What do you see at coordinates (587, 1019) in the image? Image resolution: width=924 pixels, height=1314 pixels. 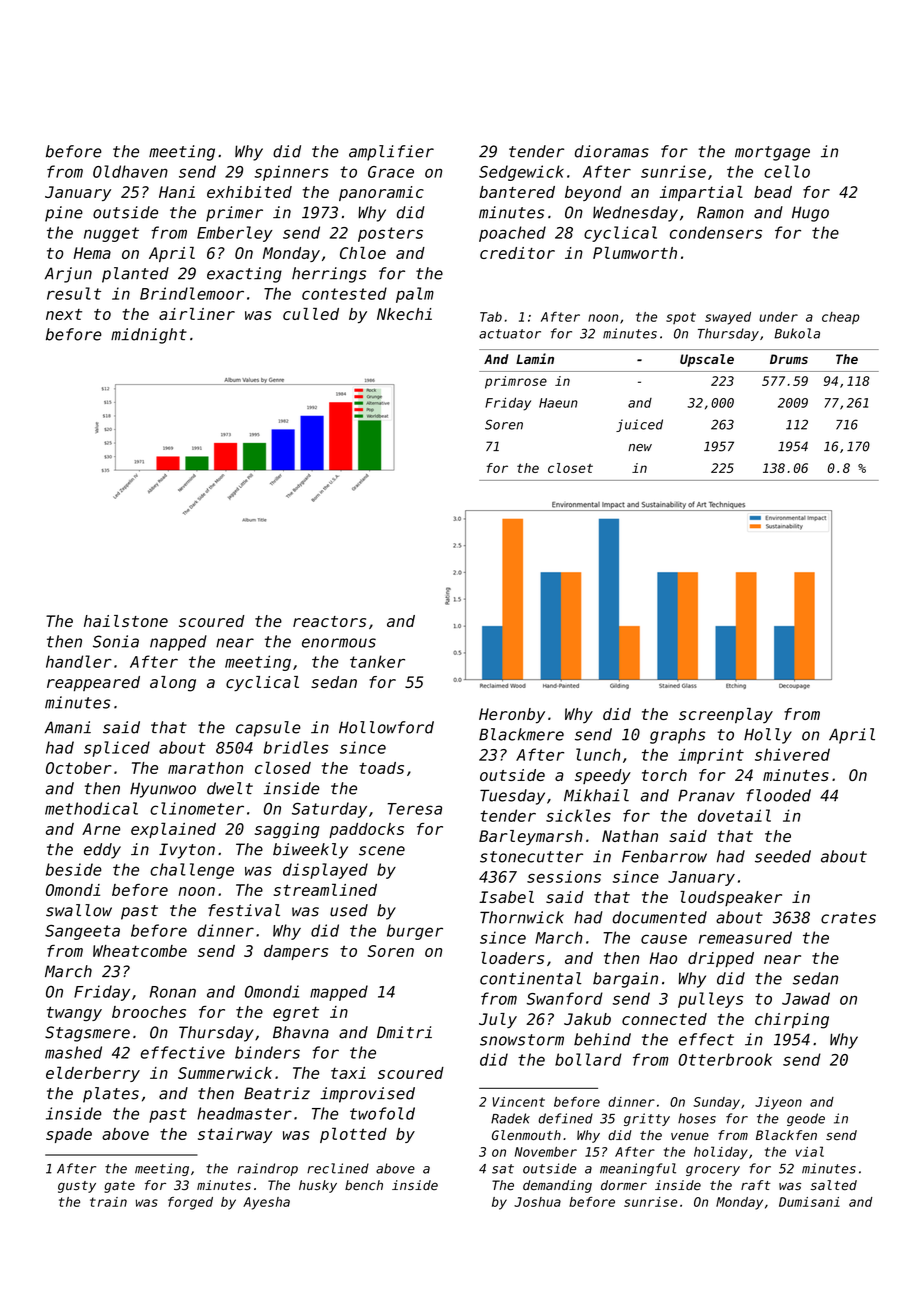 I see `Jakub` at bounding box center [587, 1019].
